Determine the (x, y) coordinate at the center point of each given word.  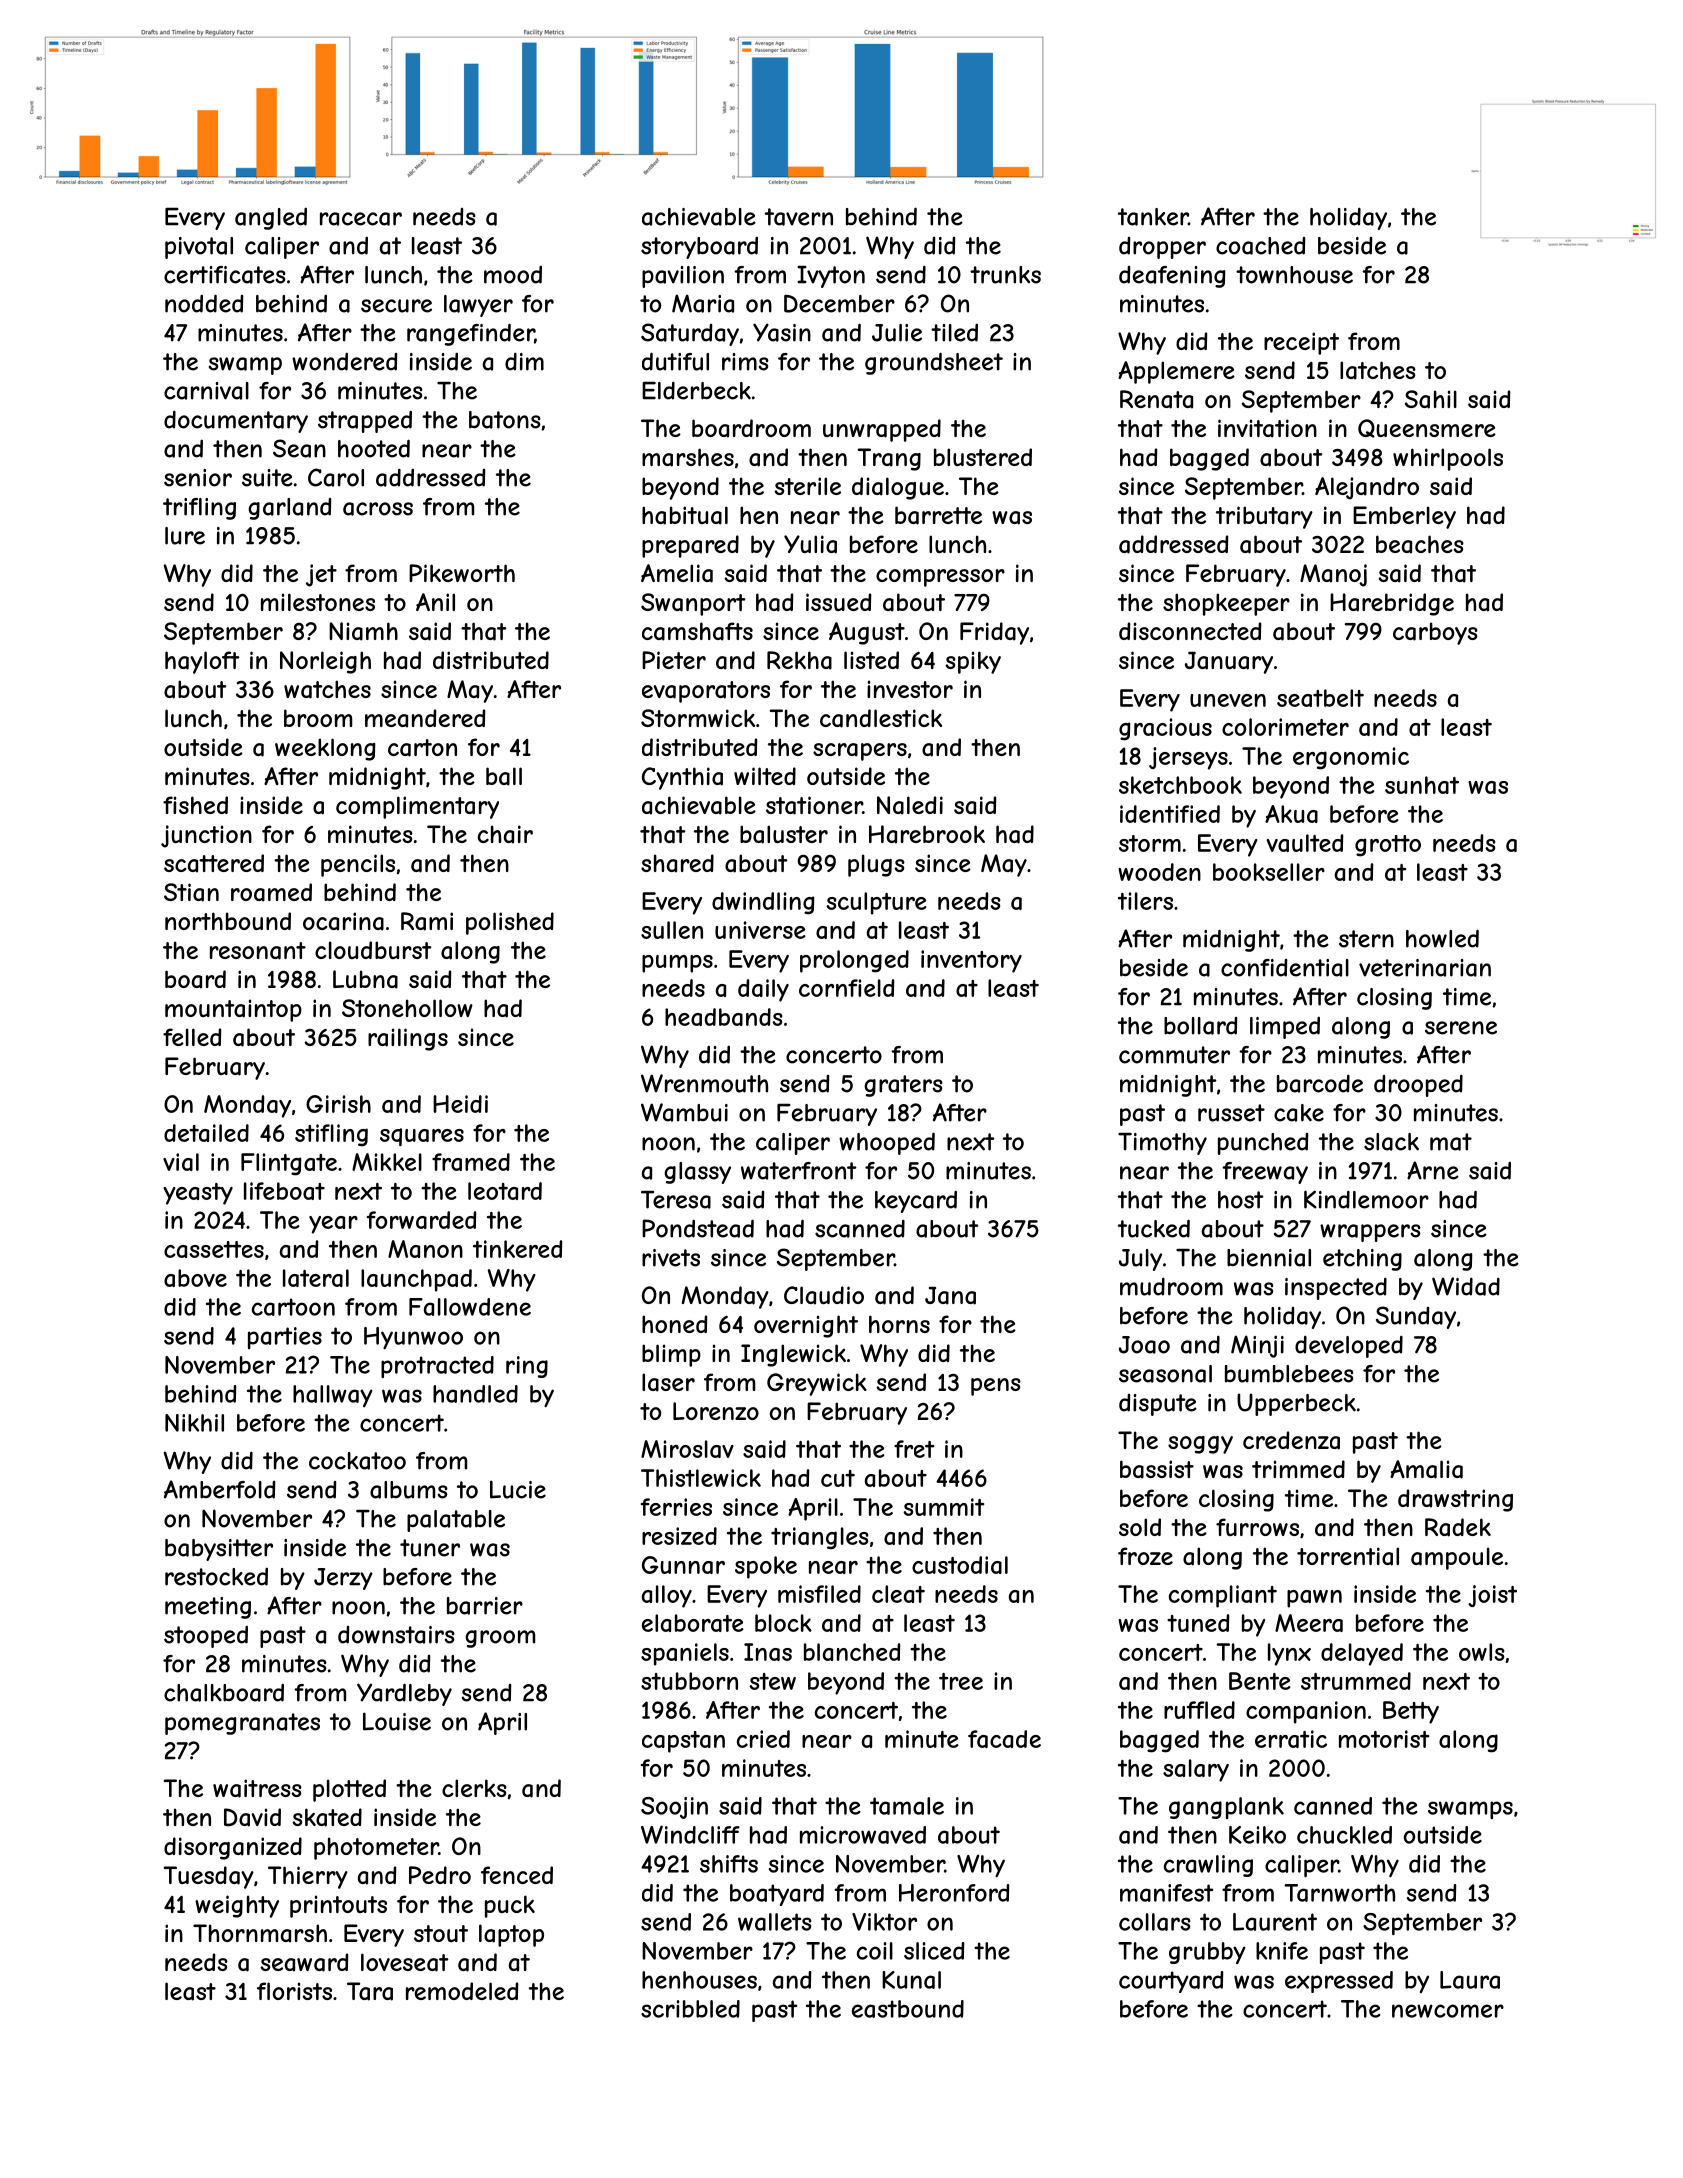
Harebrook (927, 834)
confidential (1285, 968)
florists (294, 1991)
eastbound (908, 2009)
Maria (703, 303)
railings (408, 1039)
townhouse (1294, 275)
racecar (361, 219)
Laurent (1275, 1922)
